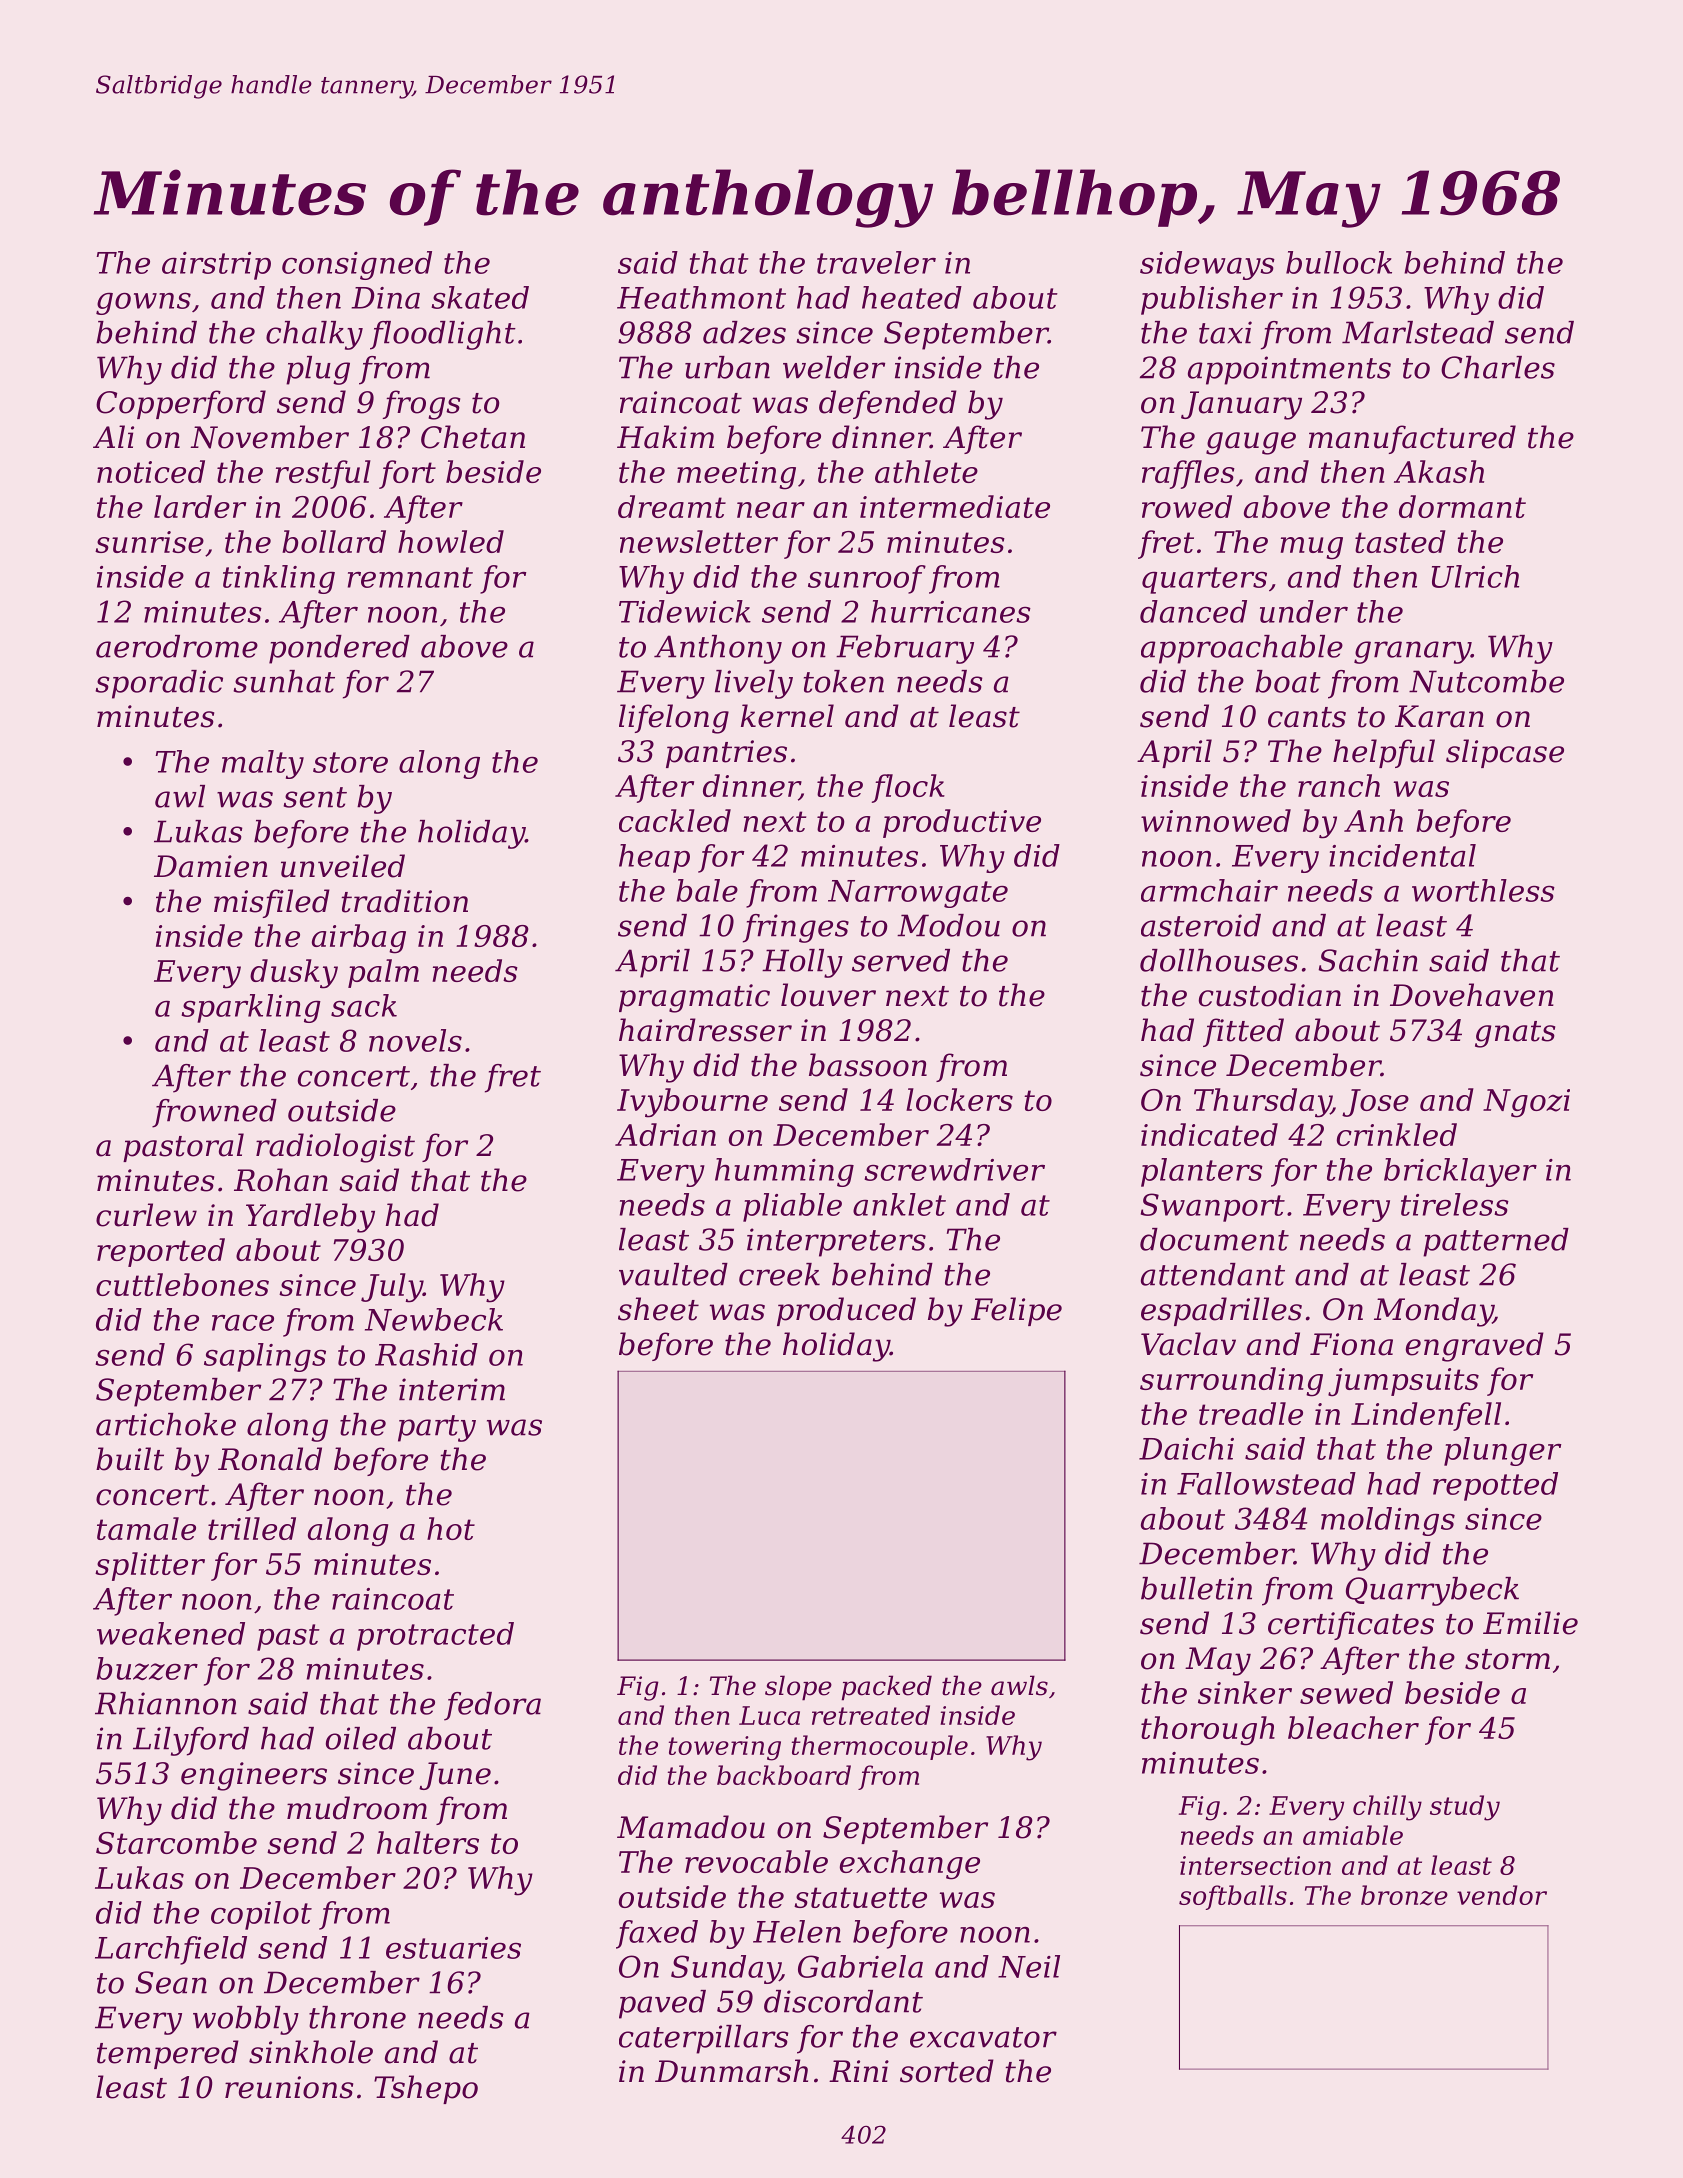 This screenshot has width=1683, height=2178. I want to click on Marlstead, so click(1418, 332).
